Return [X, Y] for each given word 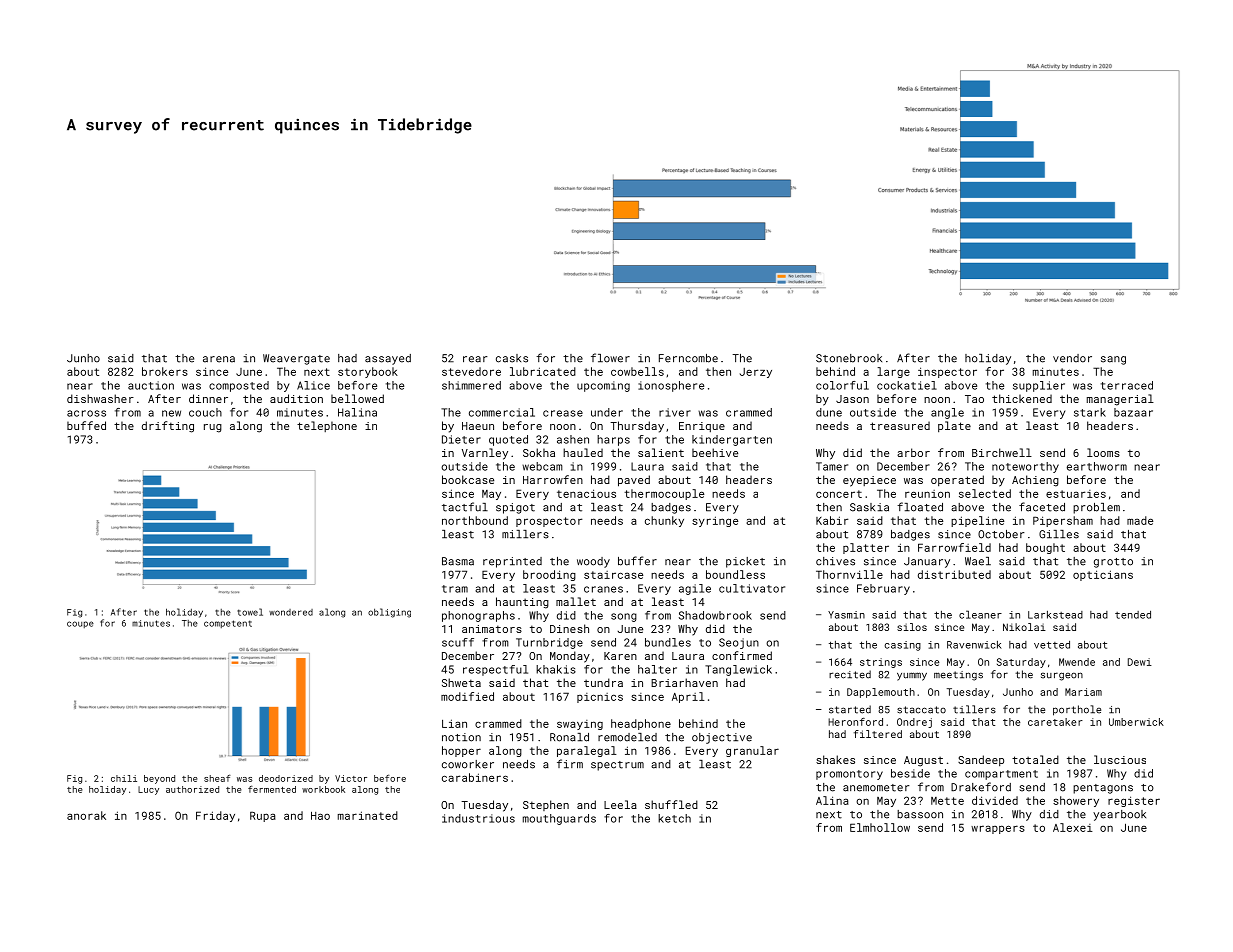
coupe [80, 624]
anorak [86, 815]
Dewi [1140, 662]
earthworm [1097, 466]
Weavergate [296, 359]
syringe [715, 521]
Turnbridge [549, 643]
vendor [1072, 358]
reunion [927, 494]
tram [455, 589]
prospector [549, 522]
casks [512, 358]
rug [213, 428]
